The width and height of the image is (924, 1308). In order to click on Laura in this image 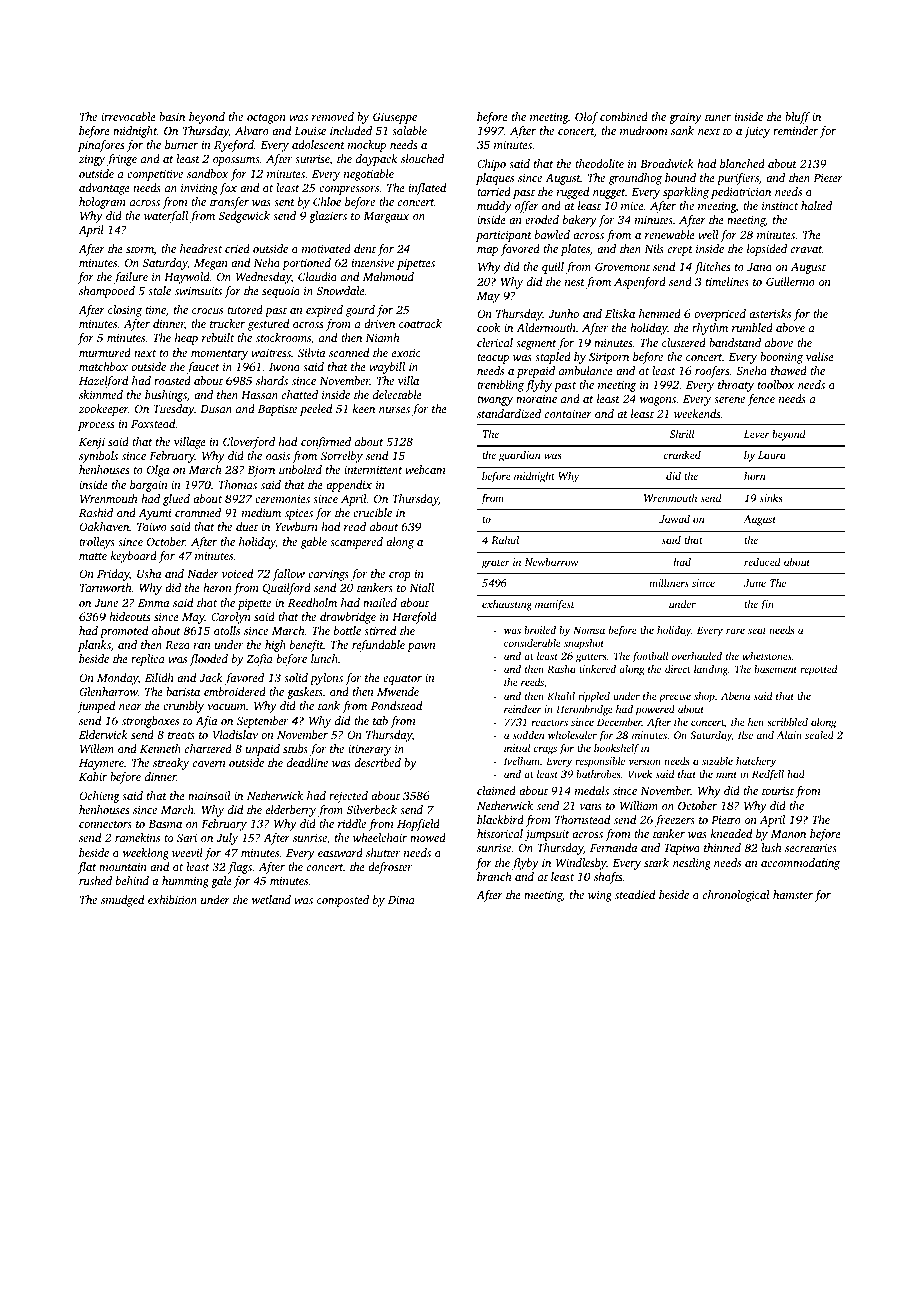, I will do `click(772, 455)`.
